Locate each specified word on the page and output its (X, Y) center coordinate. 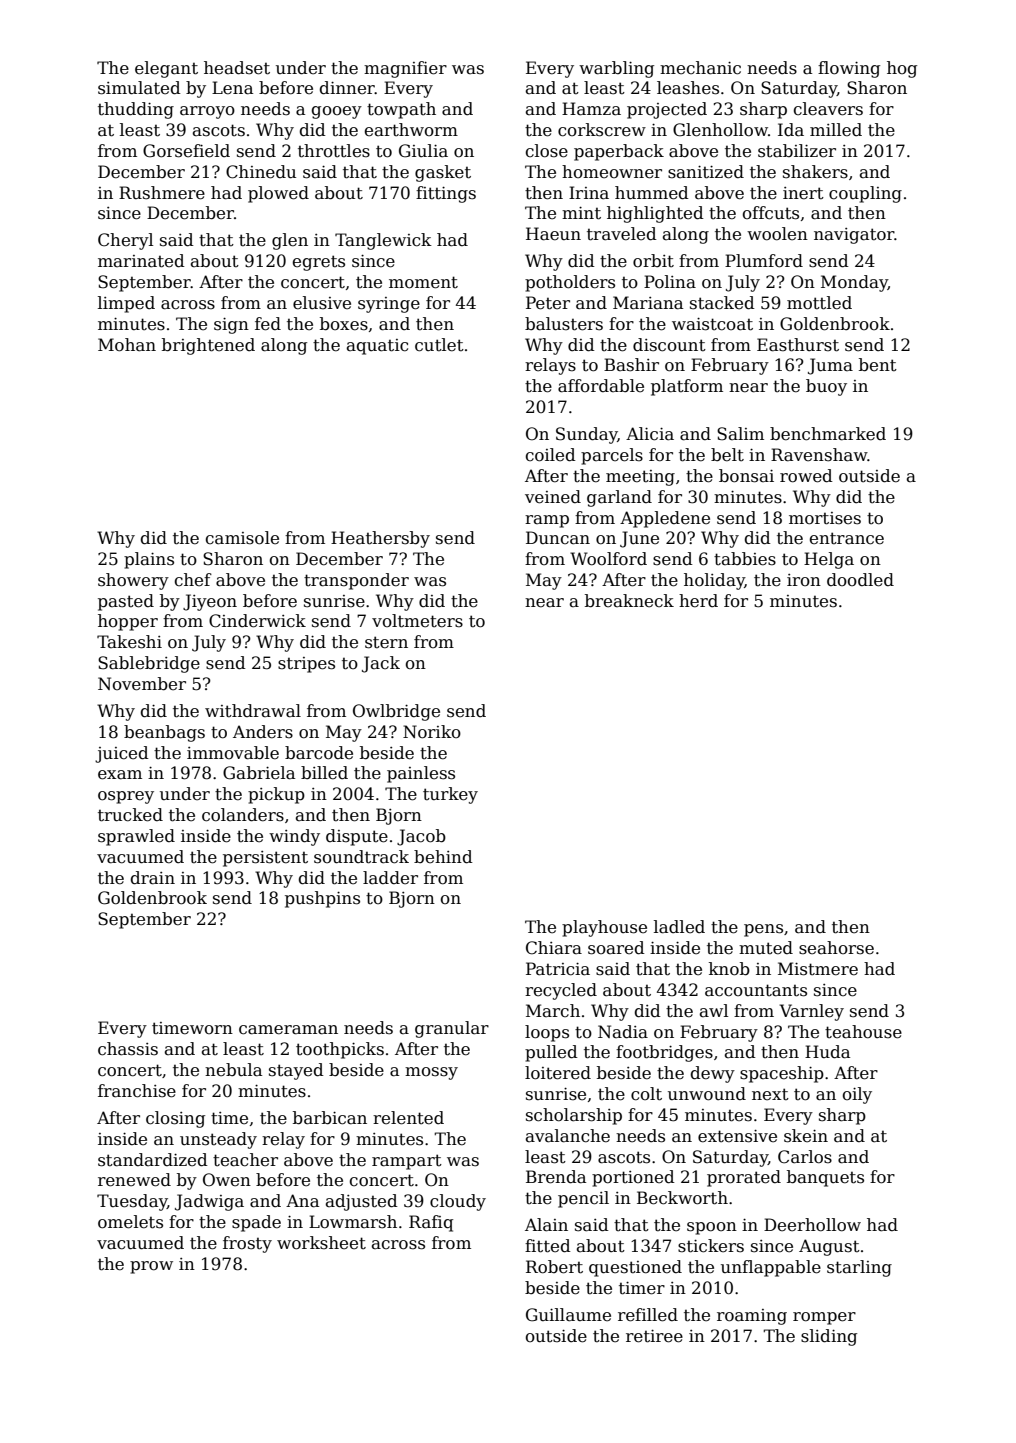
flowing (849, 69)
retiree (654, 1336)
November (142, 684)
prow (151, 1267)
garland (619, 498)
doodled (860, 580)
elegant (166, 69)
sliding (829, 1337)
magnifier (405, 69)
